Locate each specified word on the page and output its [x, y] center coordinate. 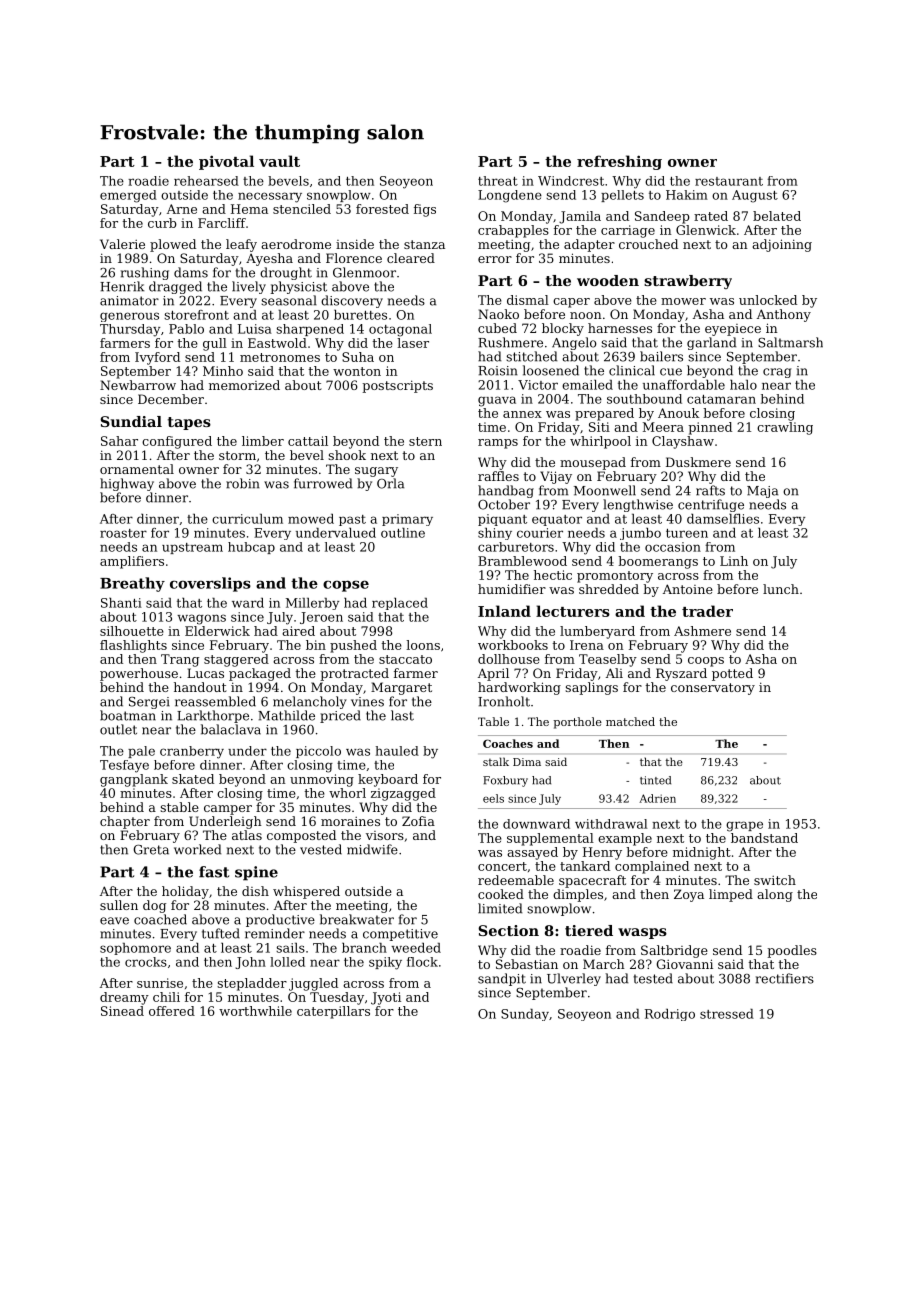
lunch [781, 589]
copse [346, 586]
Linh [734, 561]
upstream [192, 548]
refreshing [619, 162]
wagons [201, 619]
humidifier [512, 589]
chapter [125, 822]
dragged [175, 287]
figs [425, 210]
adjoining [782, 245]
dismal [528, 300]
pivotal [226, 162]
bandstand [764, 838]
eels [493, 798]
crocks [146, 962]
